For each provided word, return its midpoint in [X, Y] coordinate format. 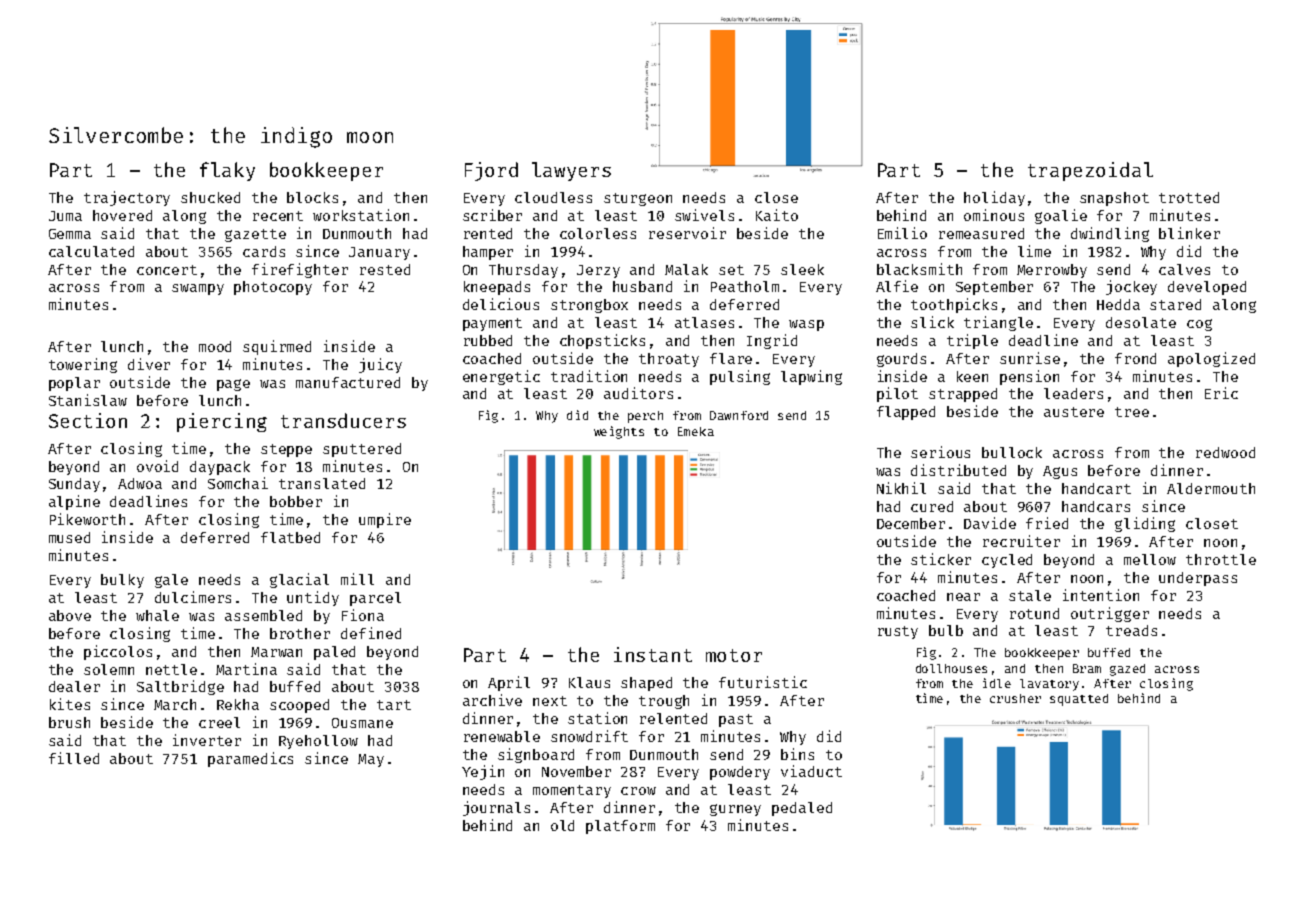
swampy [198, 289]
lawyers [571, 171]
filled [74, 758]
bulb [946, 630]
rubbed [488, 340]
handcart [1096, 488]
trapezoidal [1090, 171]
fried [1047, 523]
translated [322, 483]
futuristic [763, 682]
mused [69, 537]
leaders [1073, 393]
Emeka [696, 431]
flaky [227, 171]
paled [334, 653]
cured [932, 506]
